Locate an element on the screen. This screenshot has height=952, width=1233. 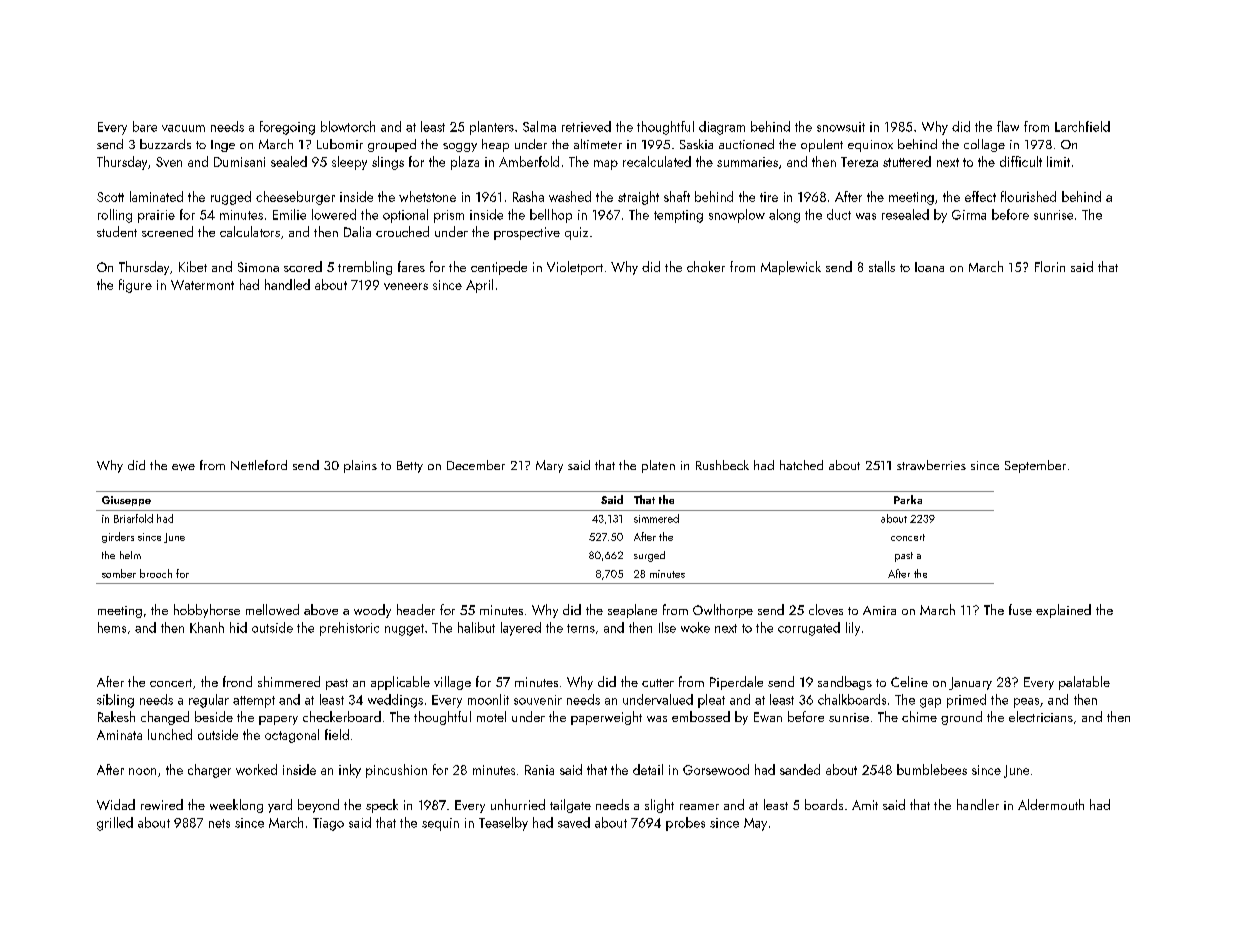
figure is located at coordinates (135, 286).
